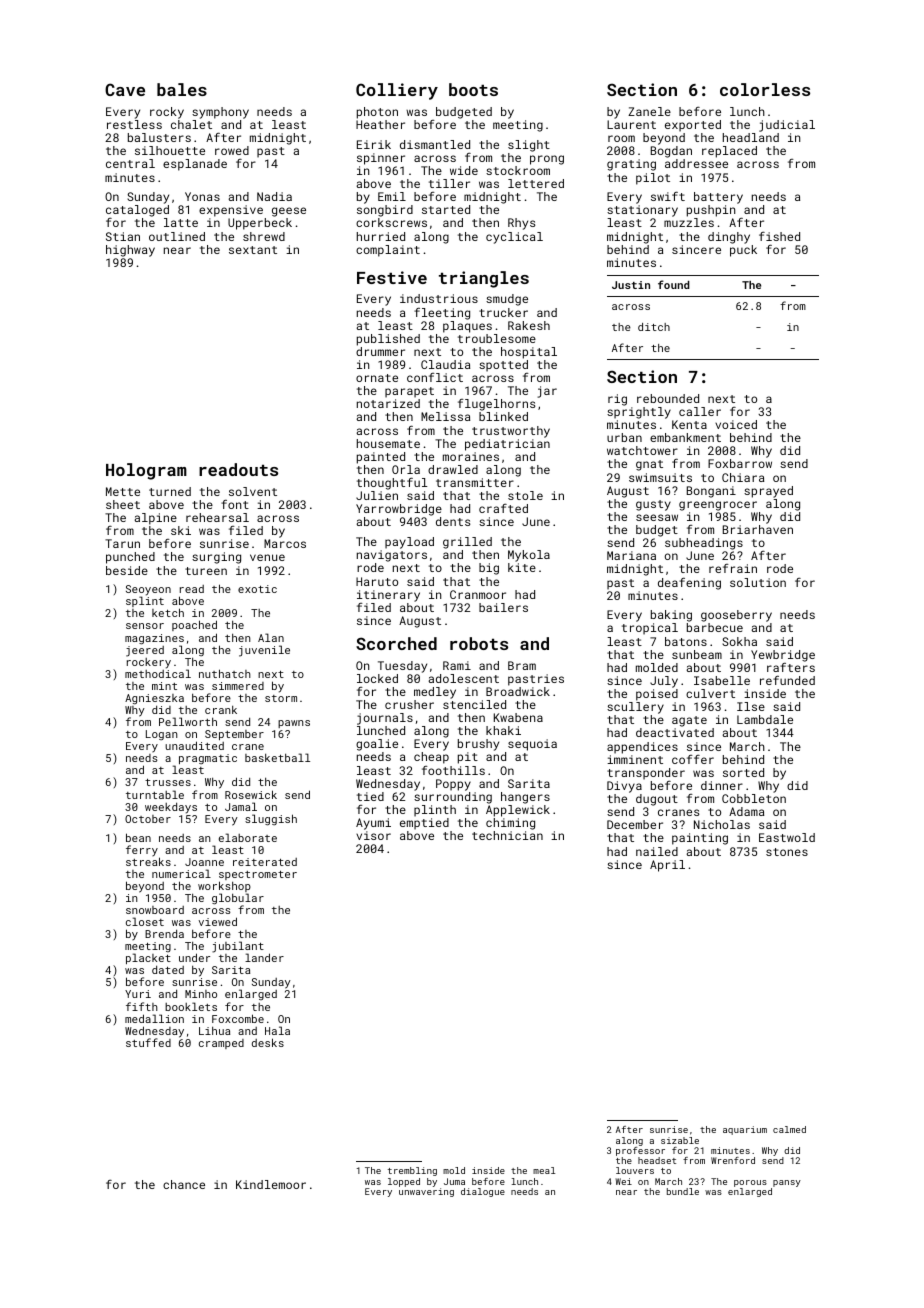  Describe the element at coordinates (170, 491) in the image. I see `turned` at that location.
